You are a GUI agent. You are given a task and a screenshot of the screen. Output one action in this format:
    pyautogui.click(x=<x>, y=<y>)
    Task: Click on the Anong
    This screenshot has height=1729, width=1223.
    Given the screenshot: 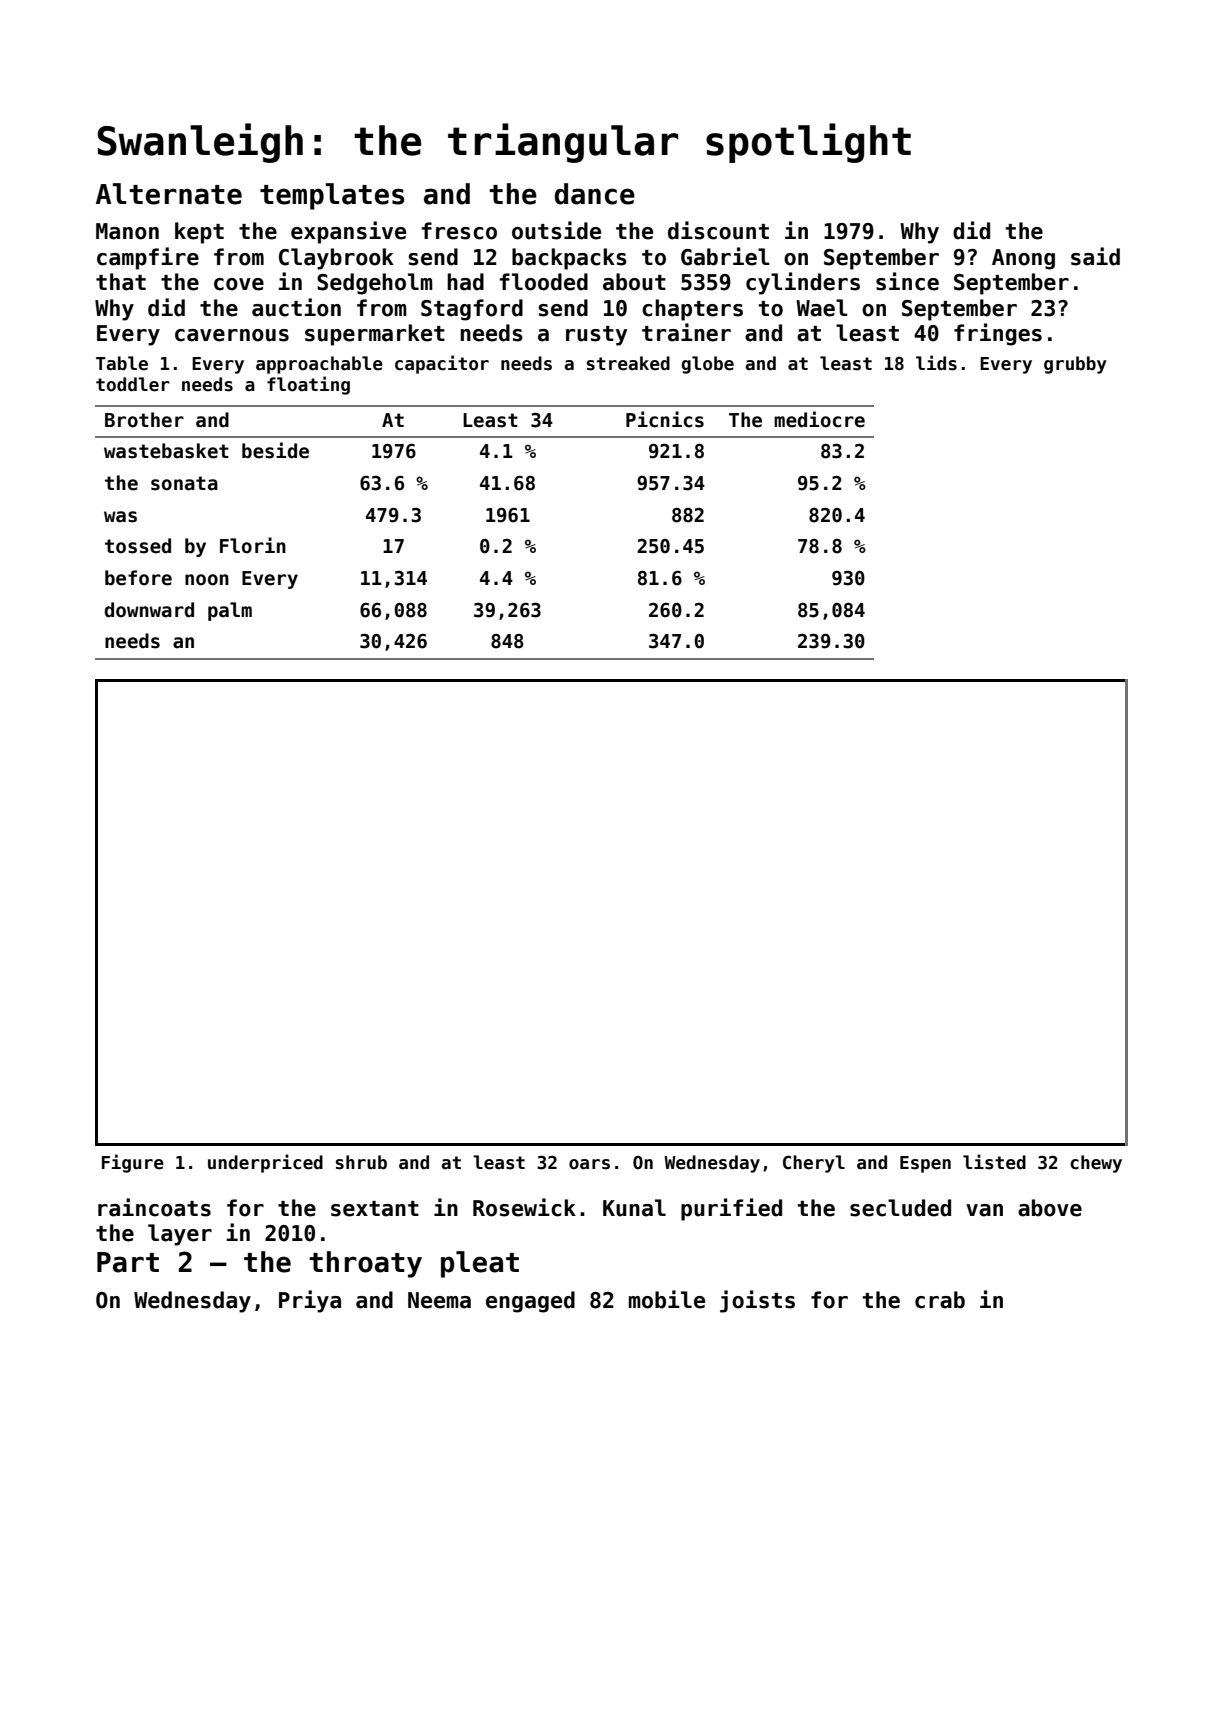 What is the action you would take?
    pyautogui.click(x=1023, y=259)
